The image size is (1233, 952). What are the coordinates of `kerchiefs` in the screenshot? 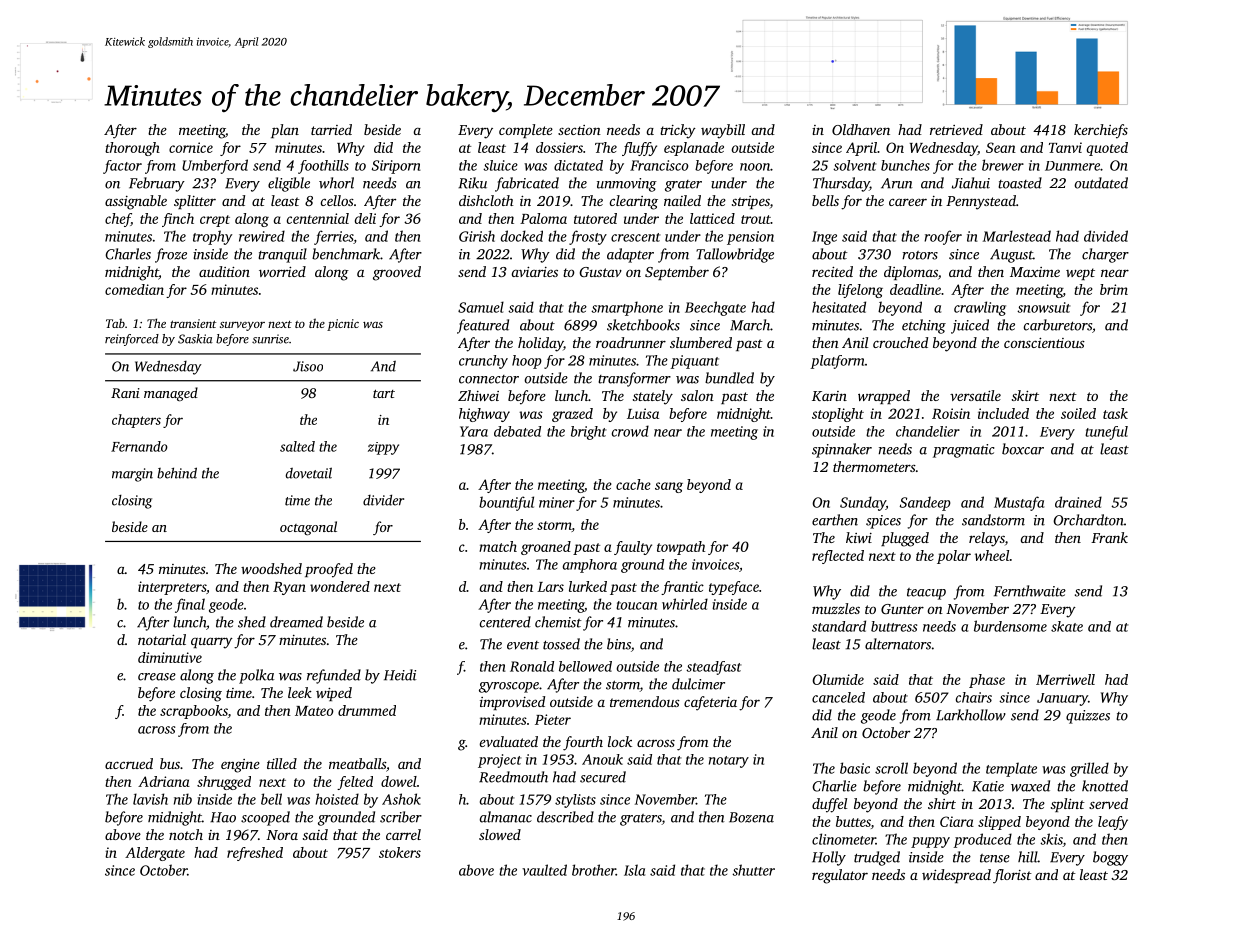 It's located at (1101, 131).
